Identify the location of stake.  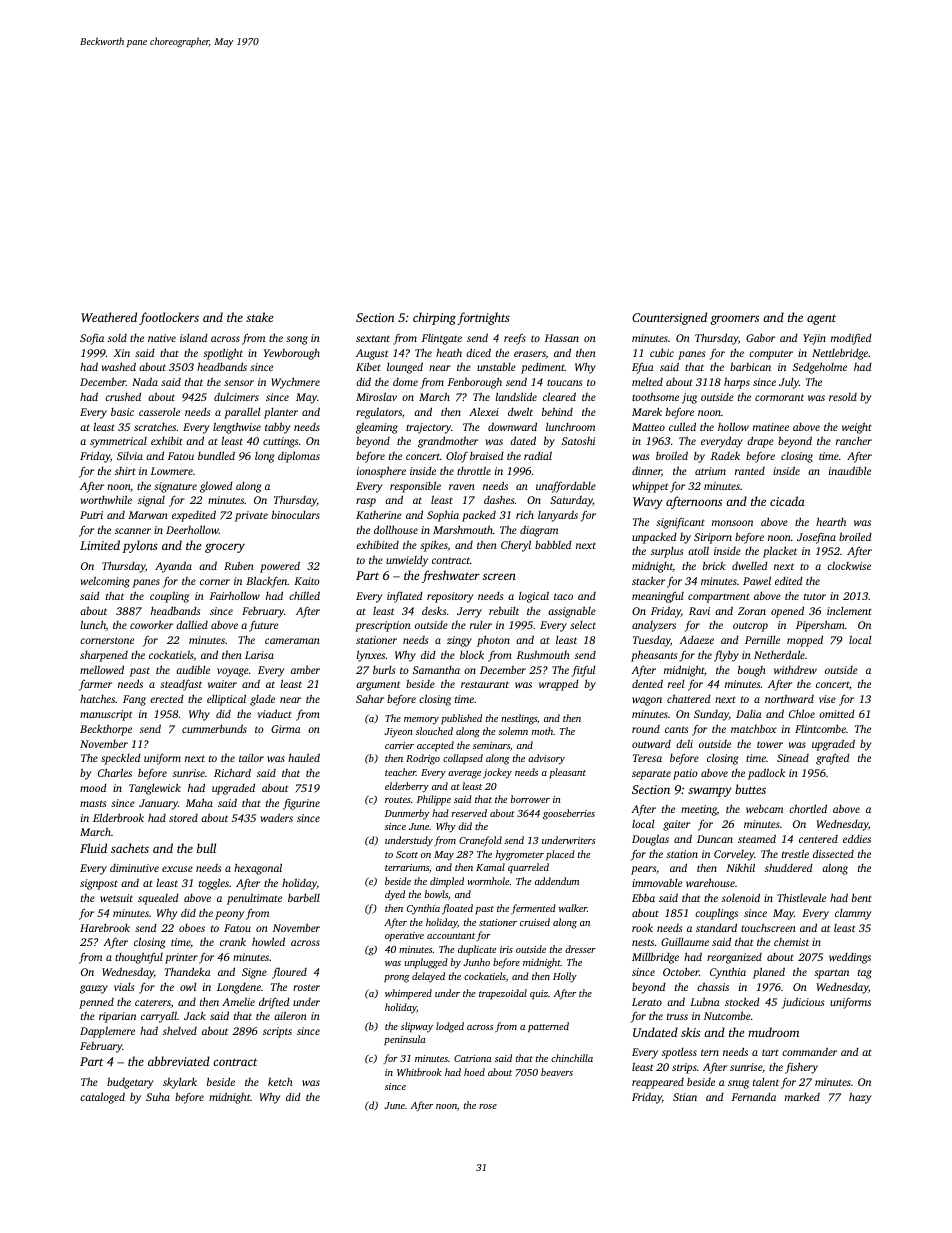
(259, 317).
